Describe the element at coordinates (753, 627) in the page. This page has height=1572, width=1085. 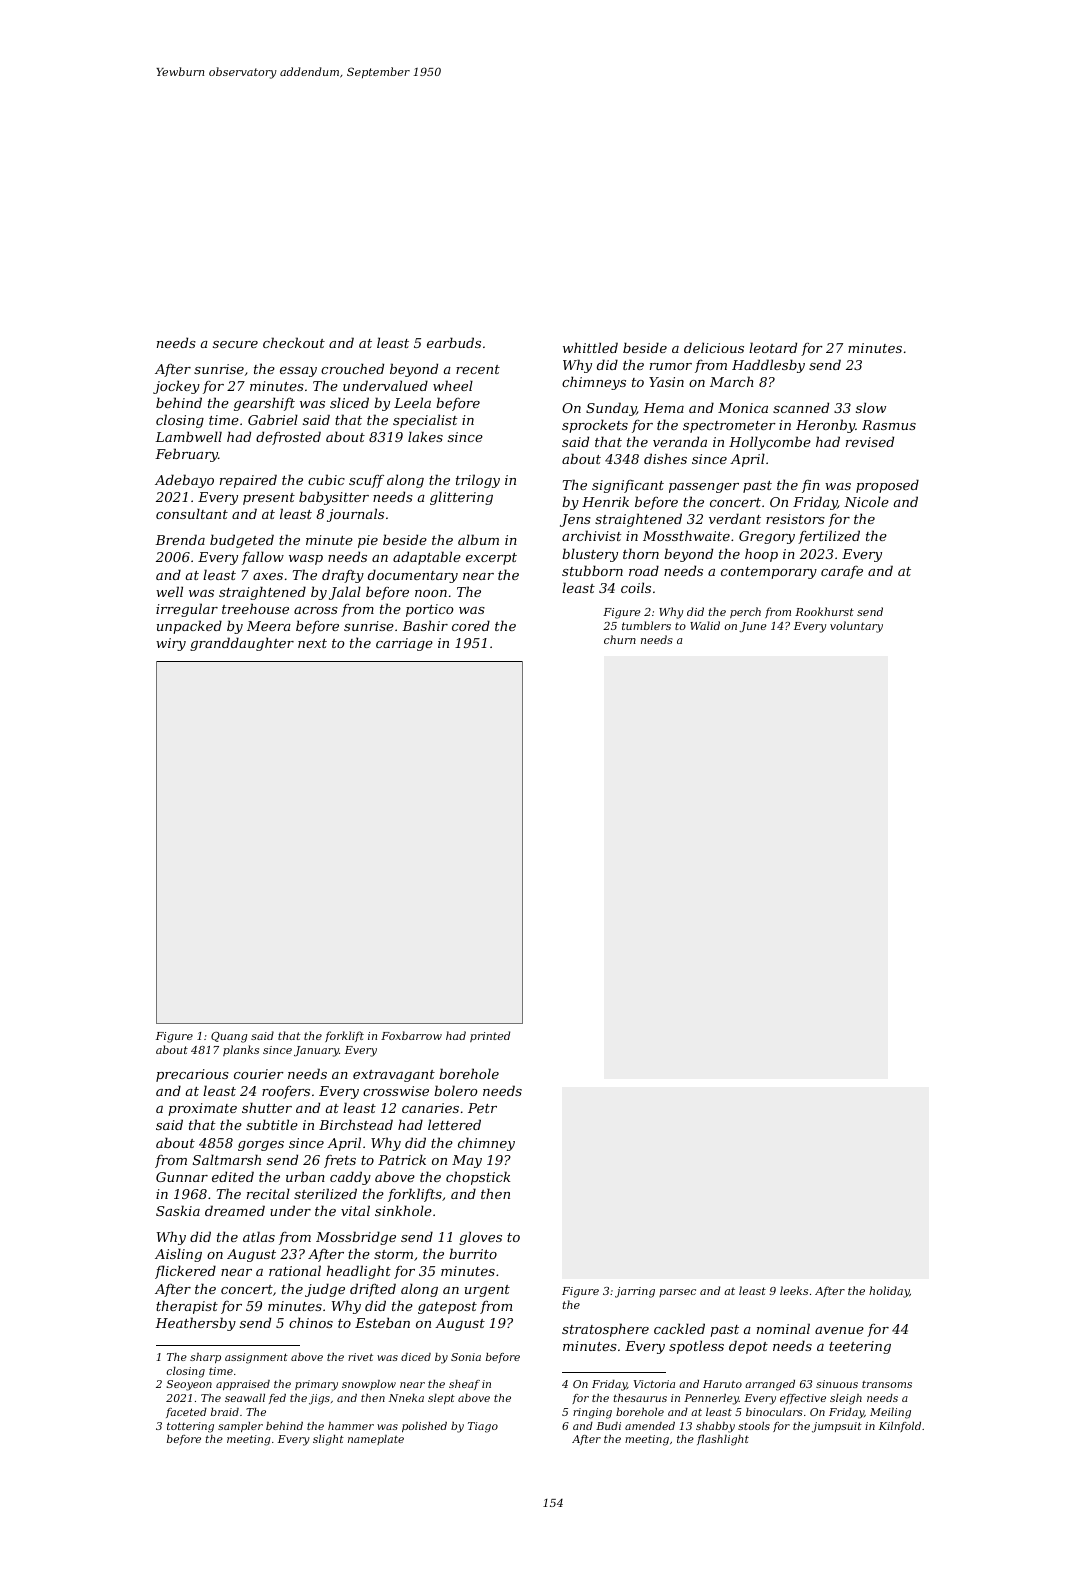
I see `June` at that location.
